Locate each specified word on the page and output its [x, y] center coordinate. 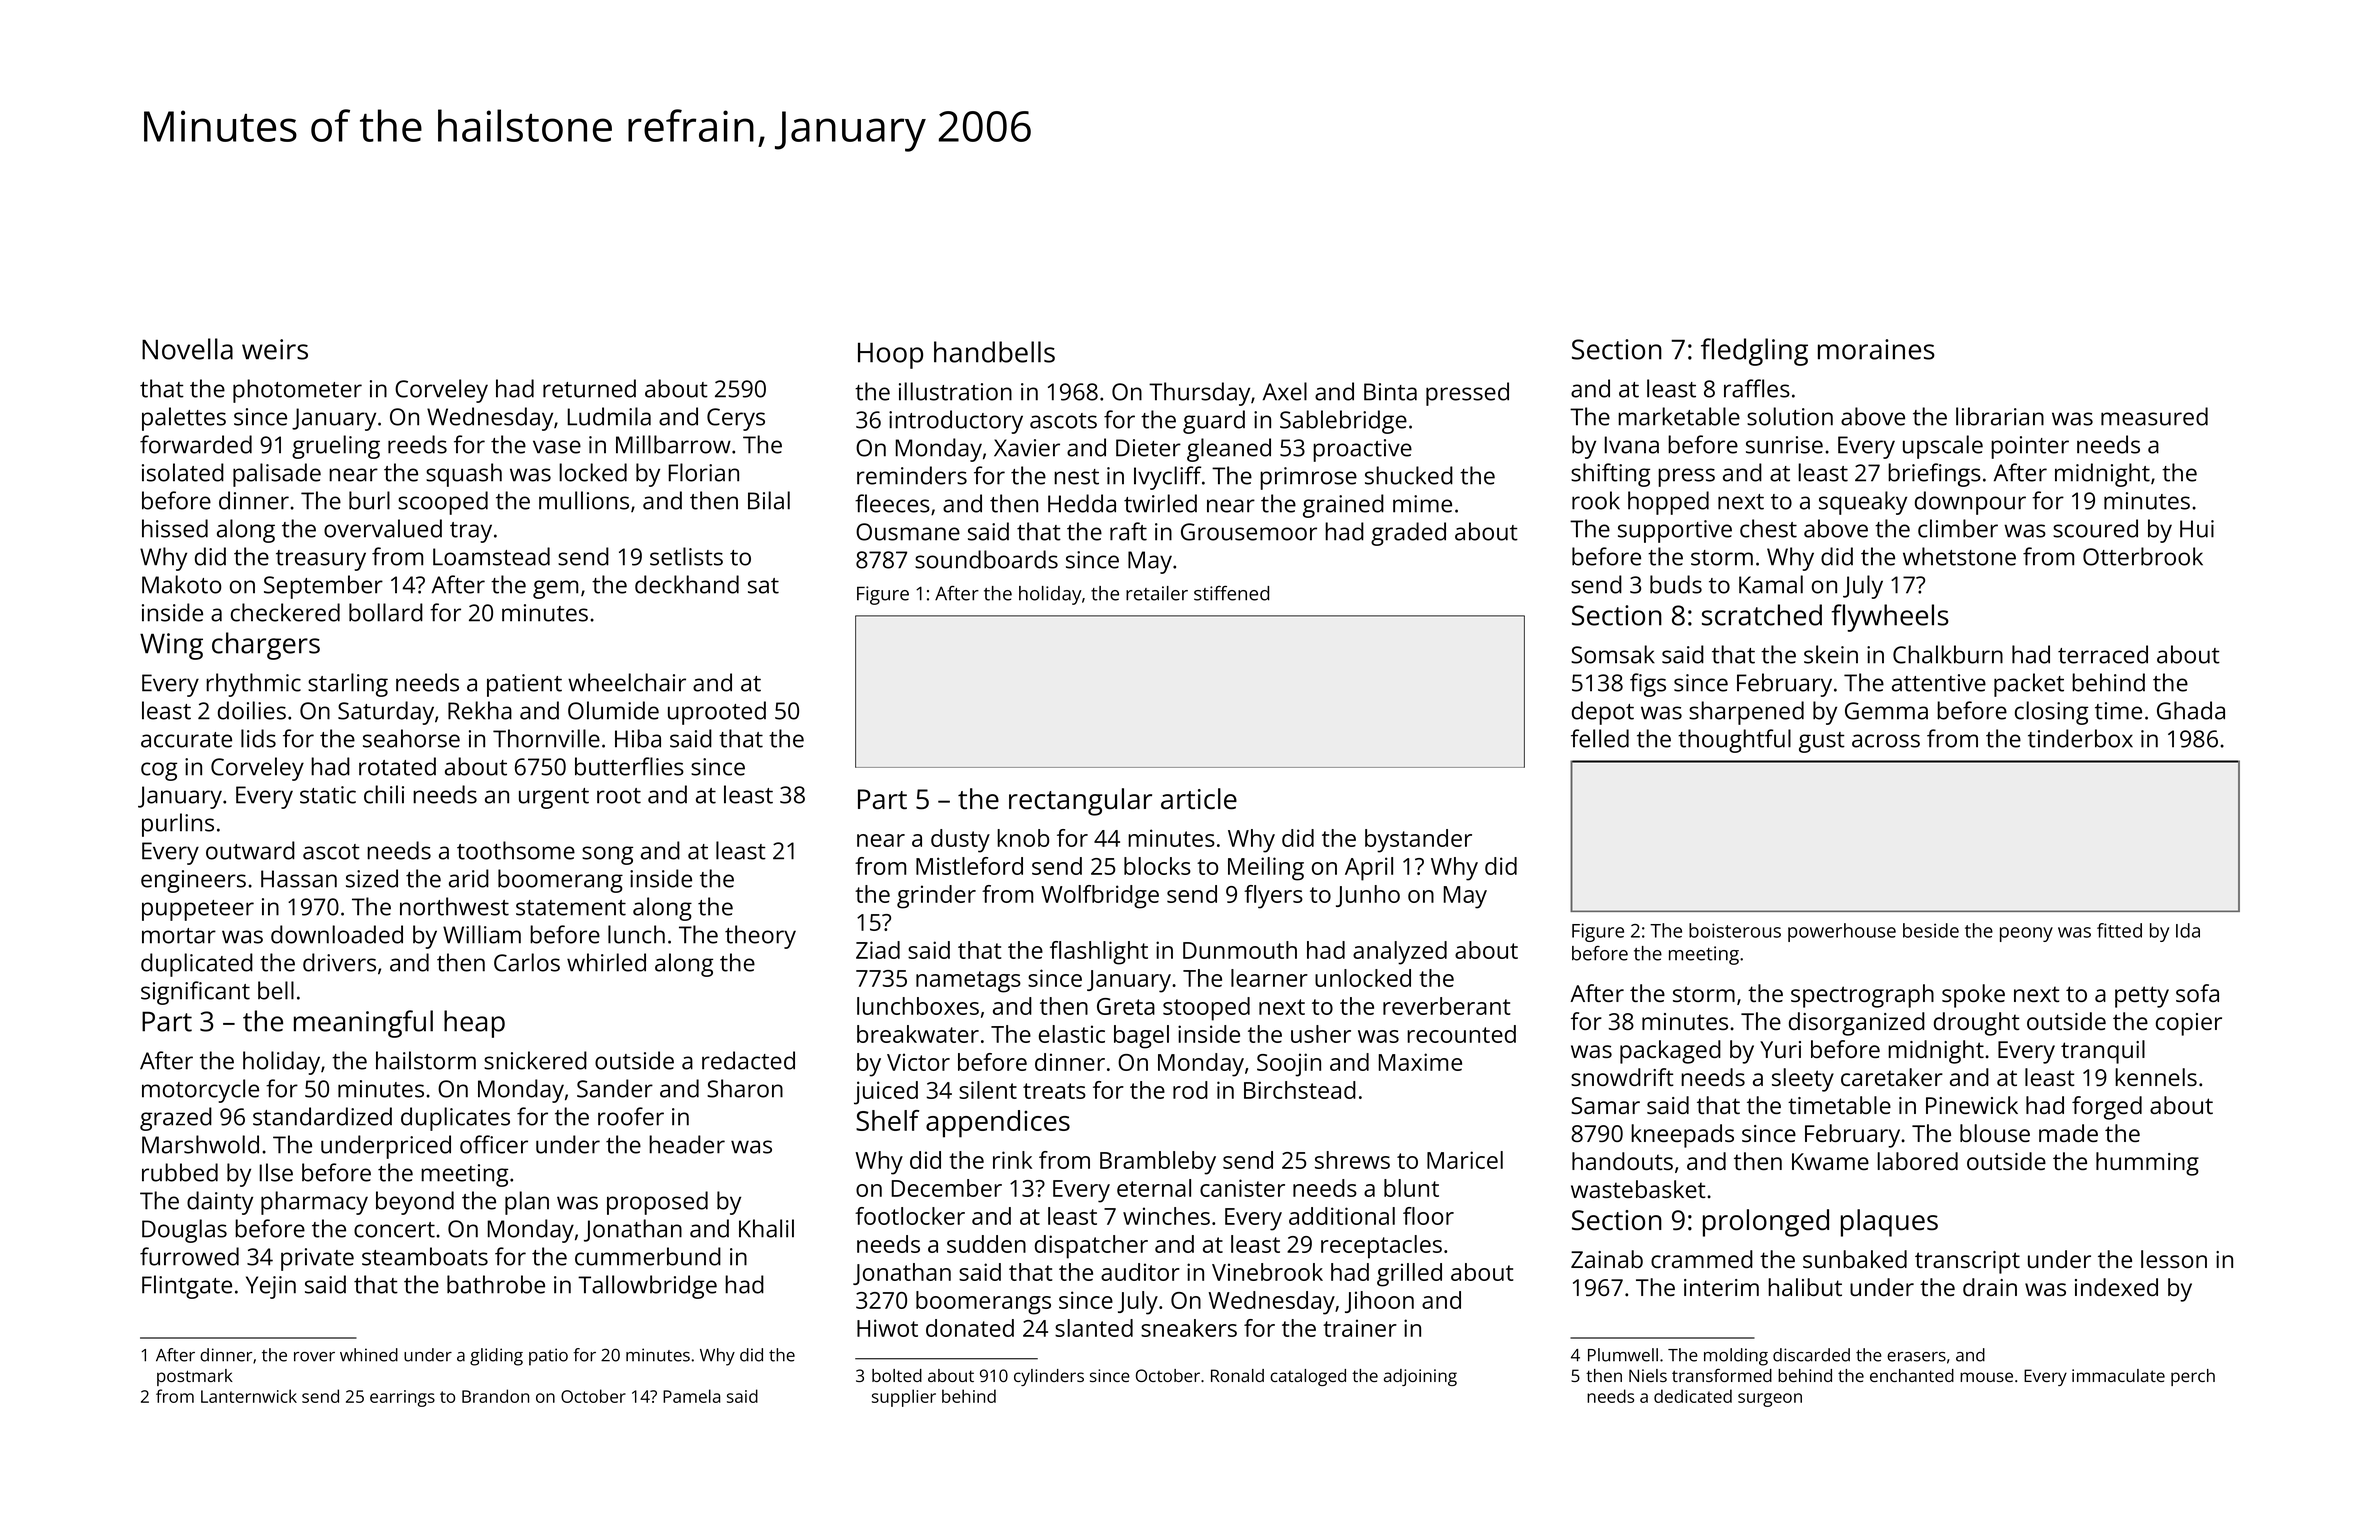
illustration [955, 391]
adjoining [1420, 1377]
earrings [402, 1398]
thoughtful [1734, 741]
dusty [960, 841]
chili [384, 794]
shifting [1610, 475]
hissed [175, 528]
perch [2193, 1377]
